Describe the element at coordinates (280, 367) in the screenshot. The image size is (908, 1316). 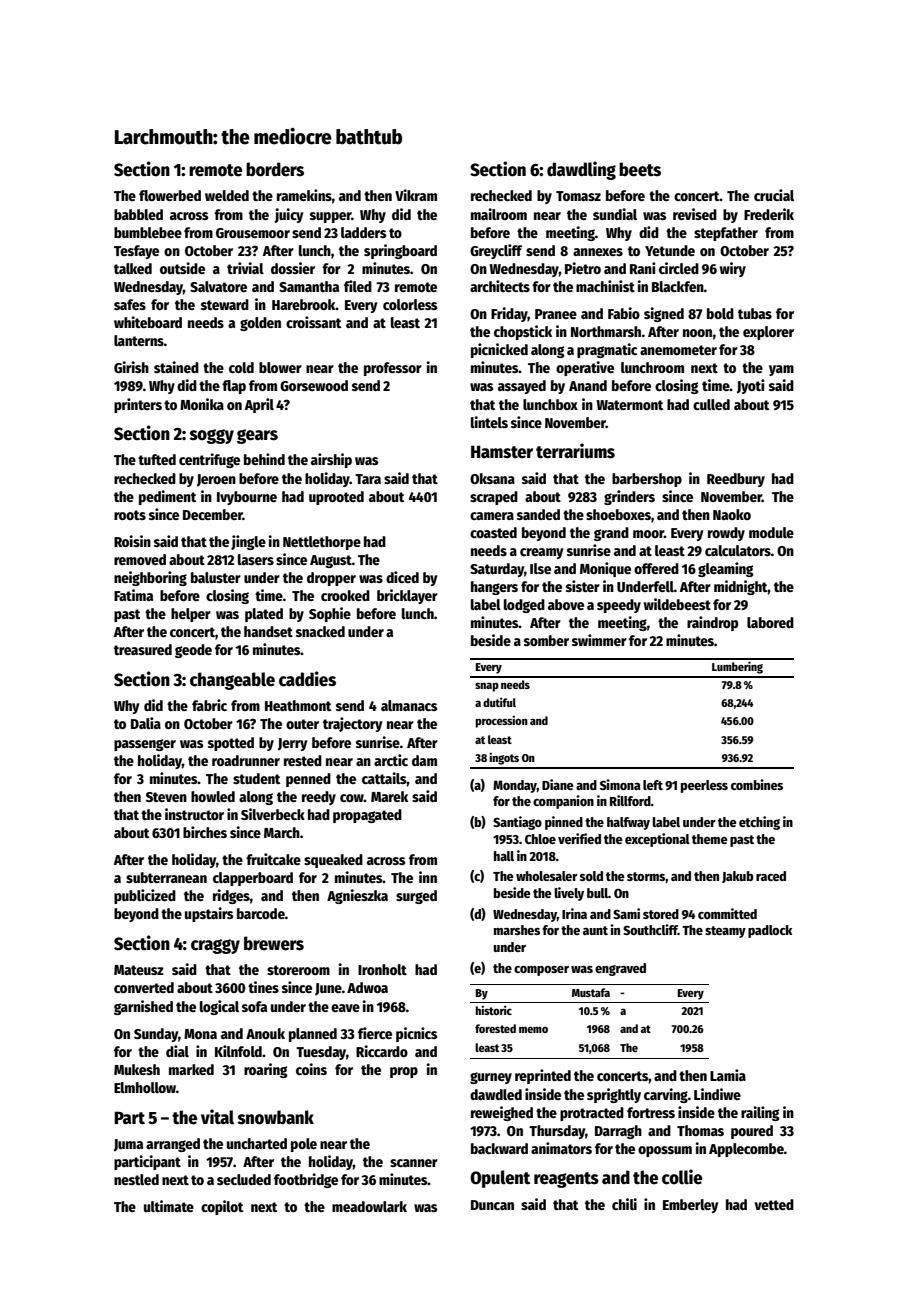
I see `blower` at that location.
